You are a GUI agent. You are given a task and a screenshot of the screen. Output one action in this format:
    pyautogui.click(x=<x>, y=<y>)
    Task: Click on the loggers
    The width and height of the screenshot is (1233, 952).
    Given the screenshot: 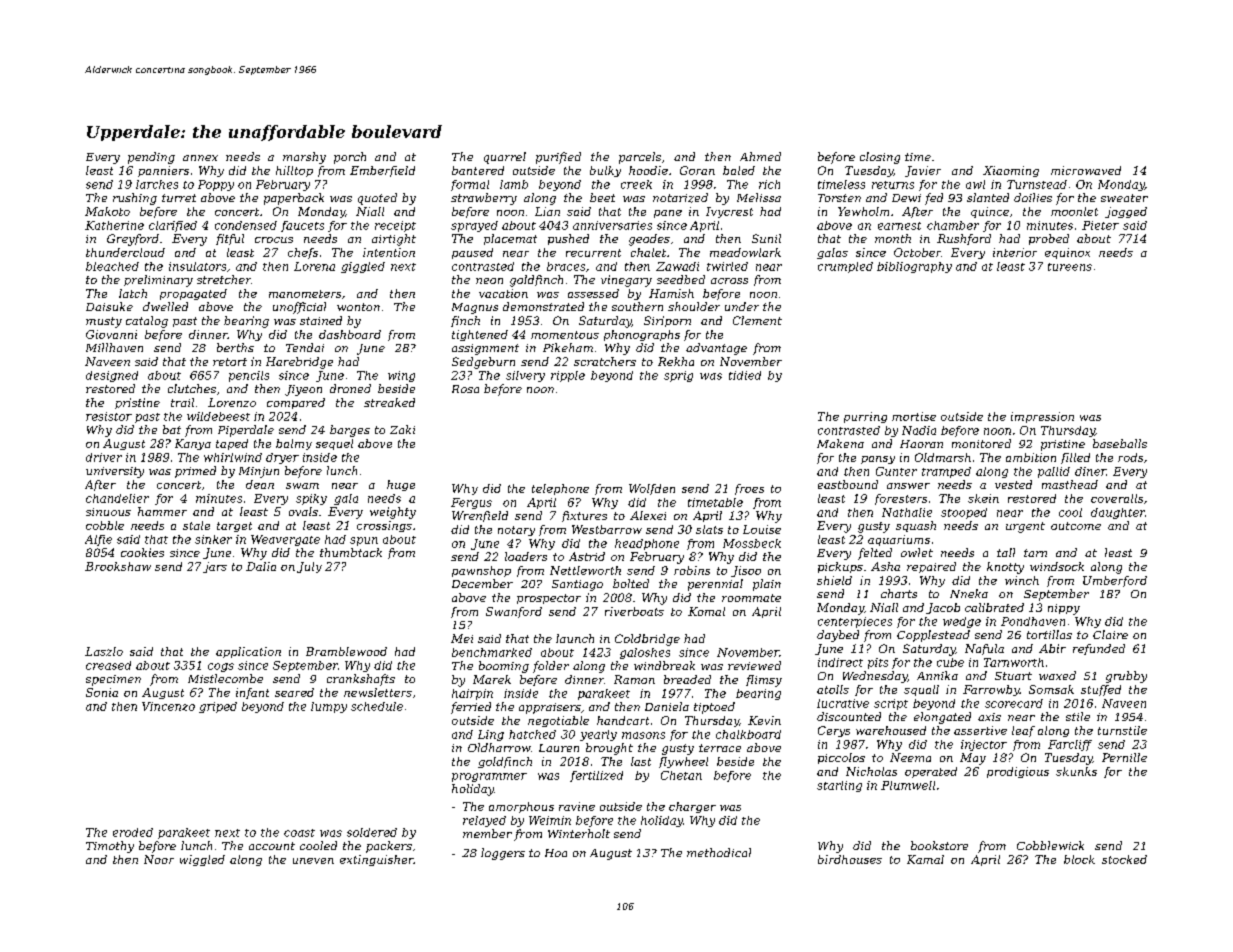 What is the action you would take?
    pyautogui.click(x=503, y=854)
